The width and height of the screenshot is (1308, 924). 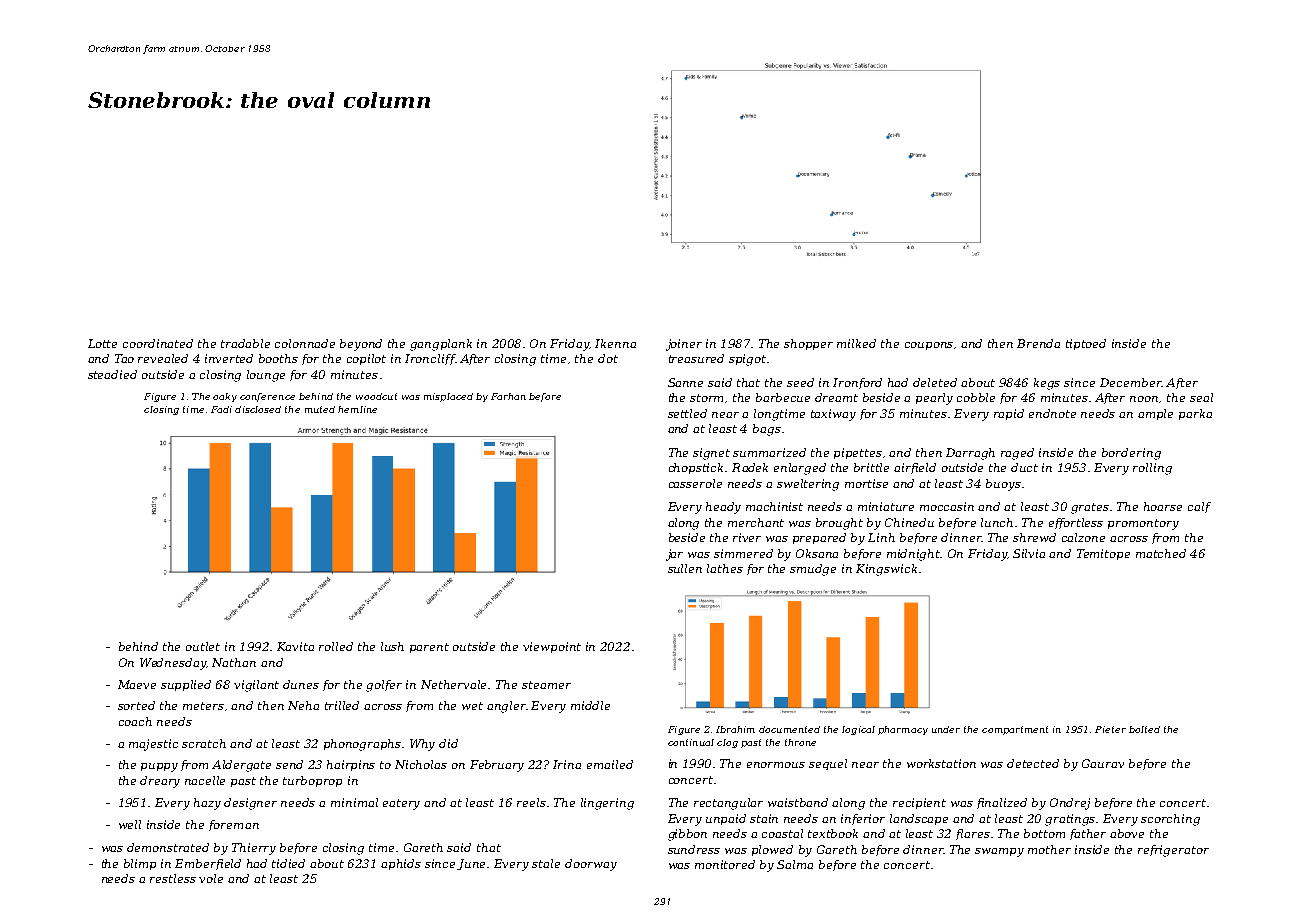 I want to click on scratch, so click(x=204, y=743).
